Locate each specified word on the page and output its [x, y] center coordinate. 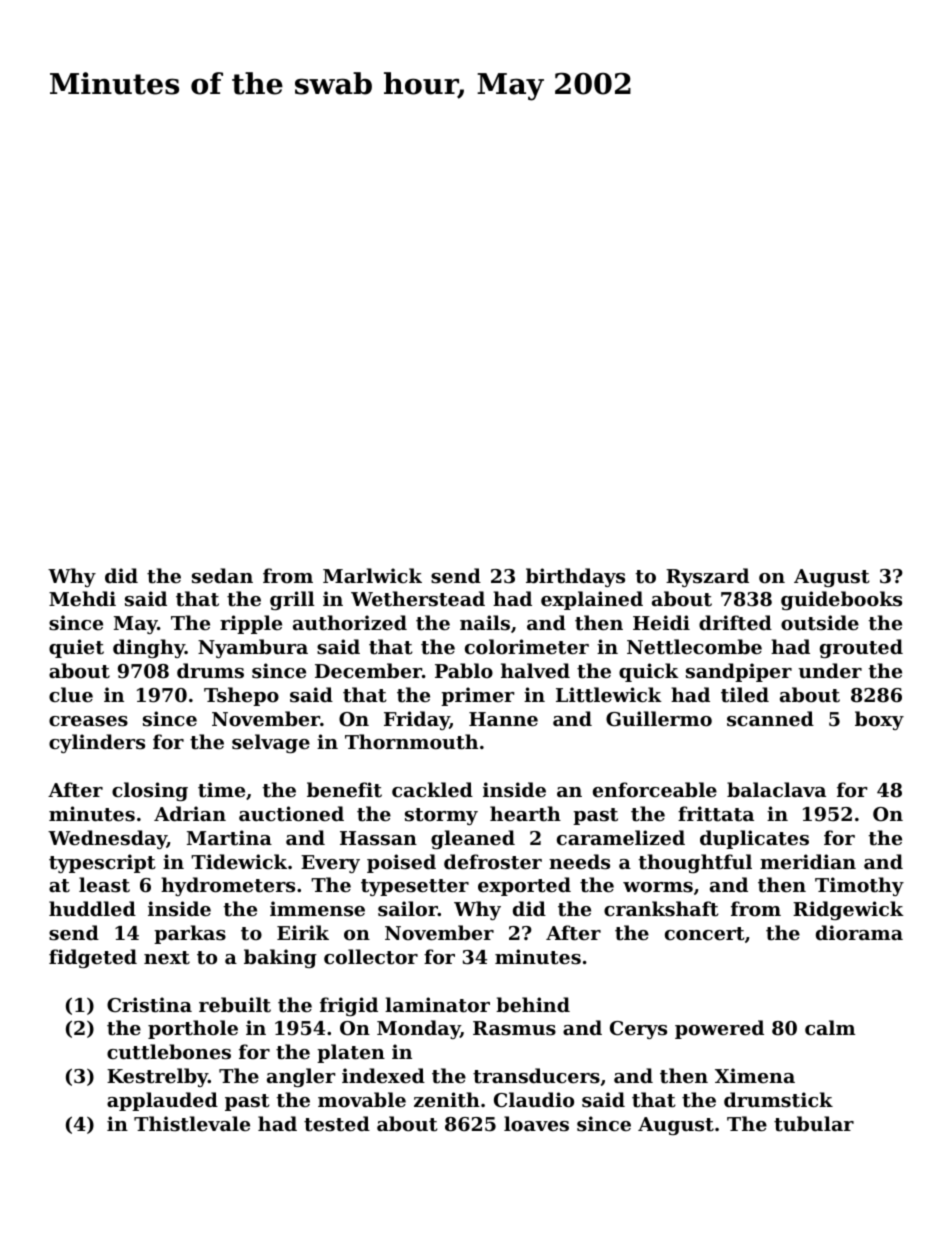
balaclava [776, 789]
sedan [222, 575]
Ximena [755, 1075]
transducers [536, 1076]
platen [351, 1053]
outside [820, 623]
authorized [350, 623]
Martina [229, 838]
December [368, 670]
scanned [770, 719]
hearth [525, 814]
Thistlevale [192, 1124]
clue [71, 694]
